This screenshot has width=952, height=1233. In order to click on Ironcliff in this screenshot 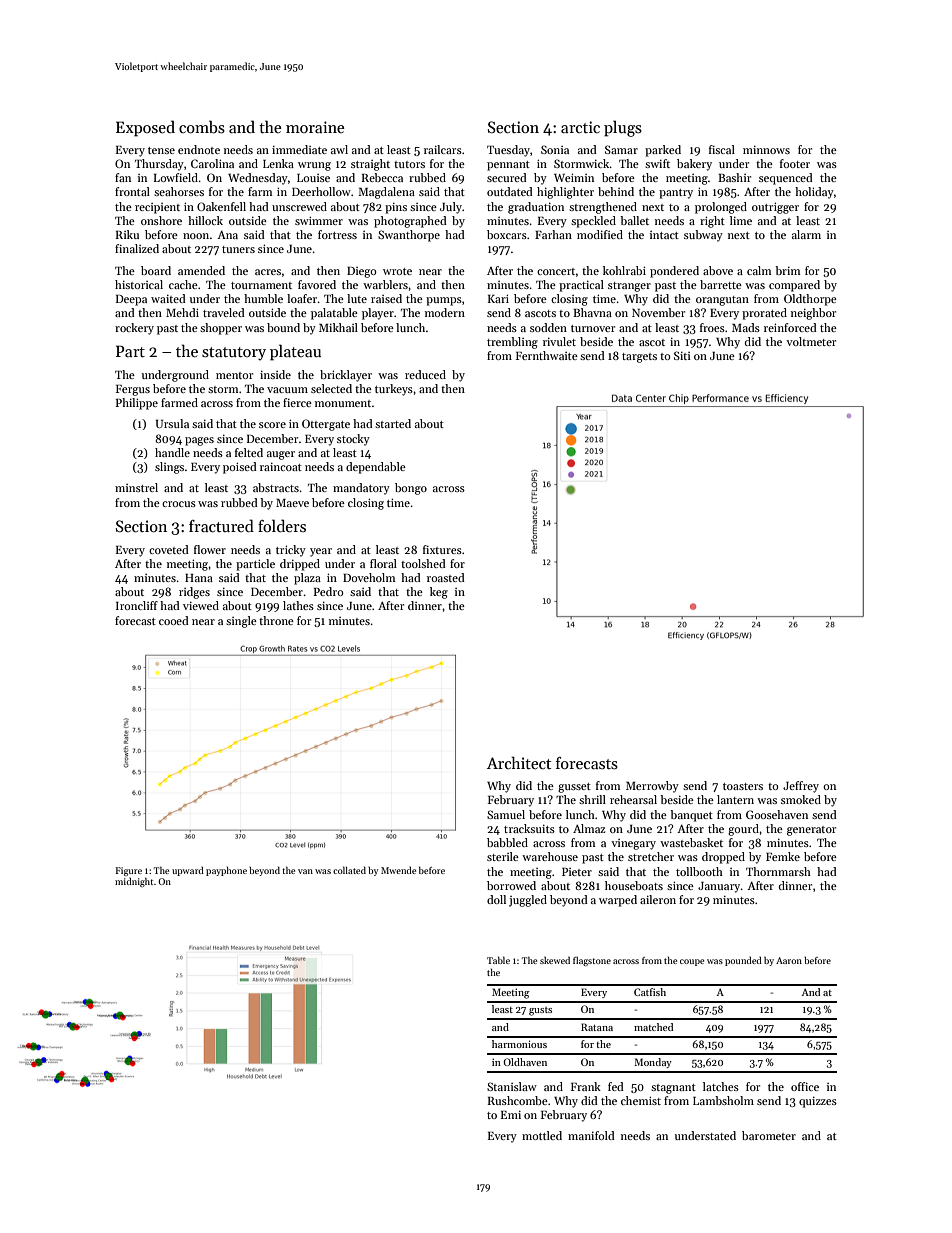, I will do `click(137, 605)`.
